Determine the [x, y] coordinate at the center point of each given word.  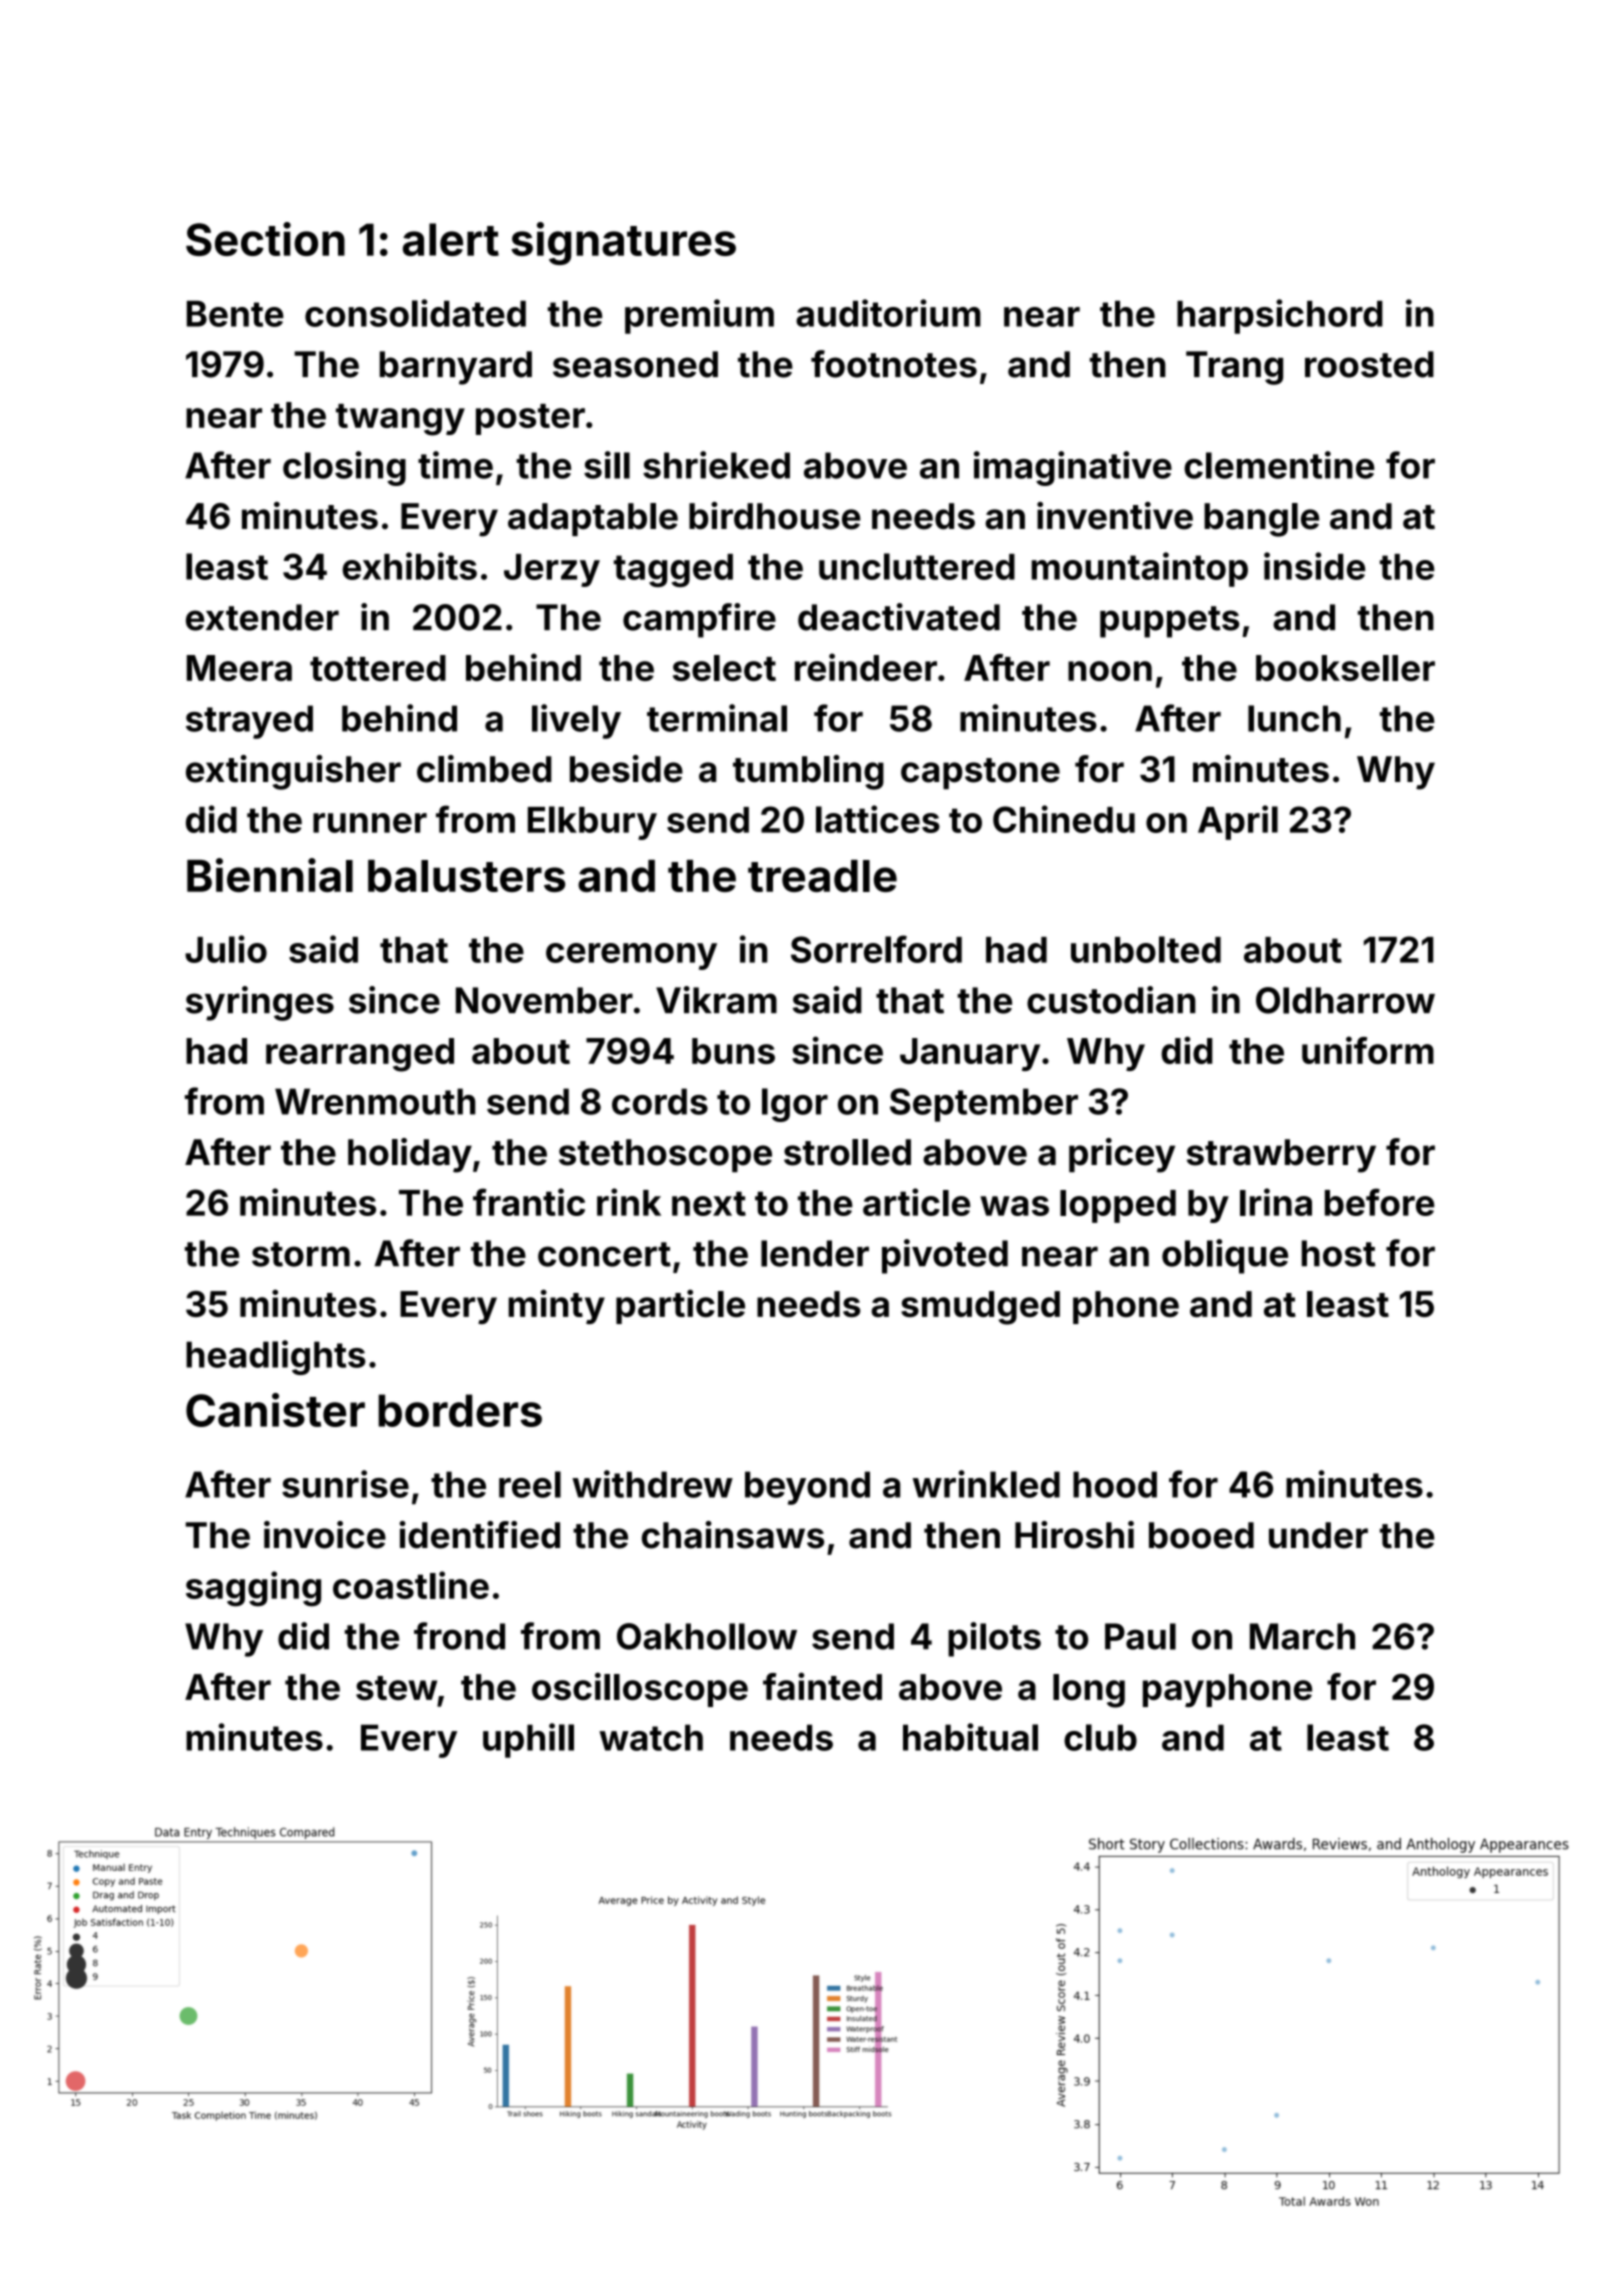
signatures [623, 243]
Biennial [270, 875]
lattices [878, 819]
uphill [528, 1740]
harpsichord [1280, 316]
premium [699, 316]
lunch [1294, 718]
